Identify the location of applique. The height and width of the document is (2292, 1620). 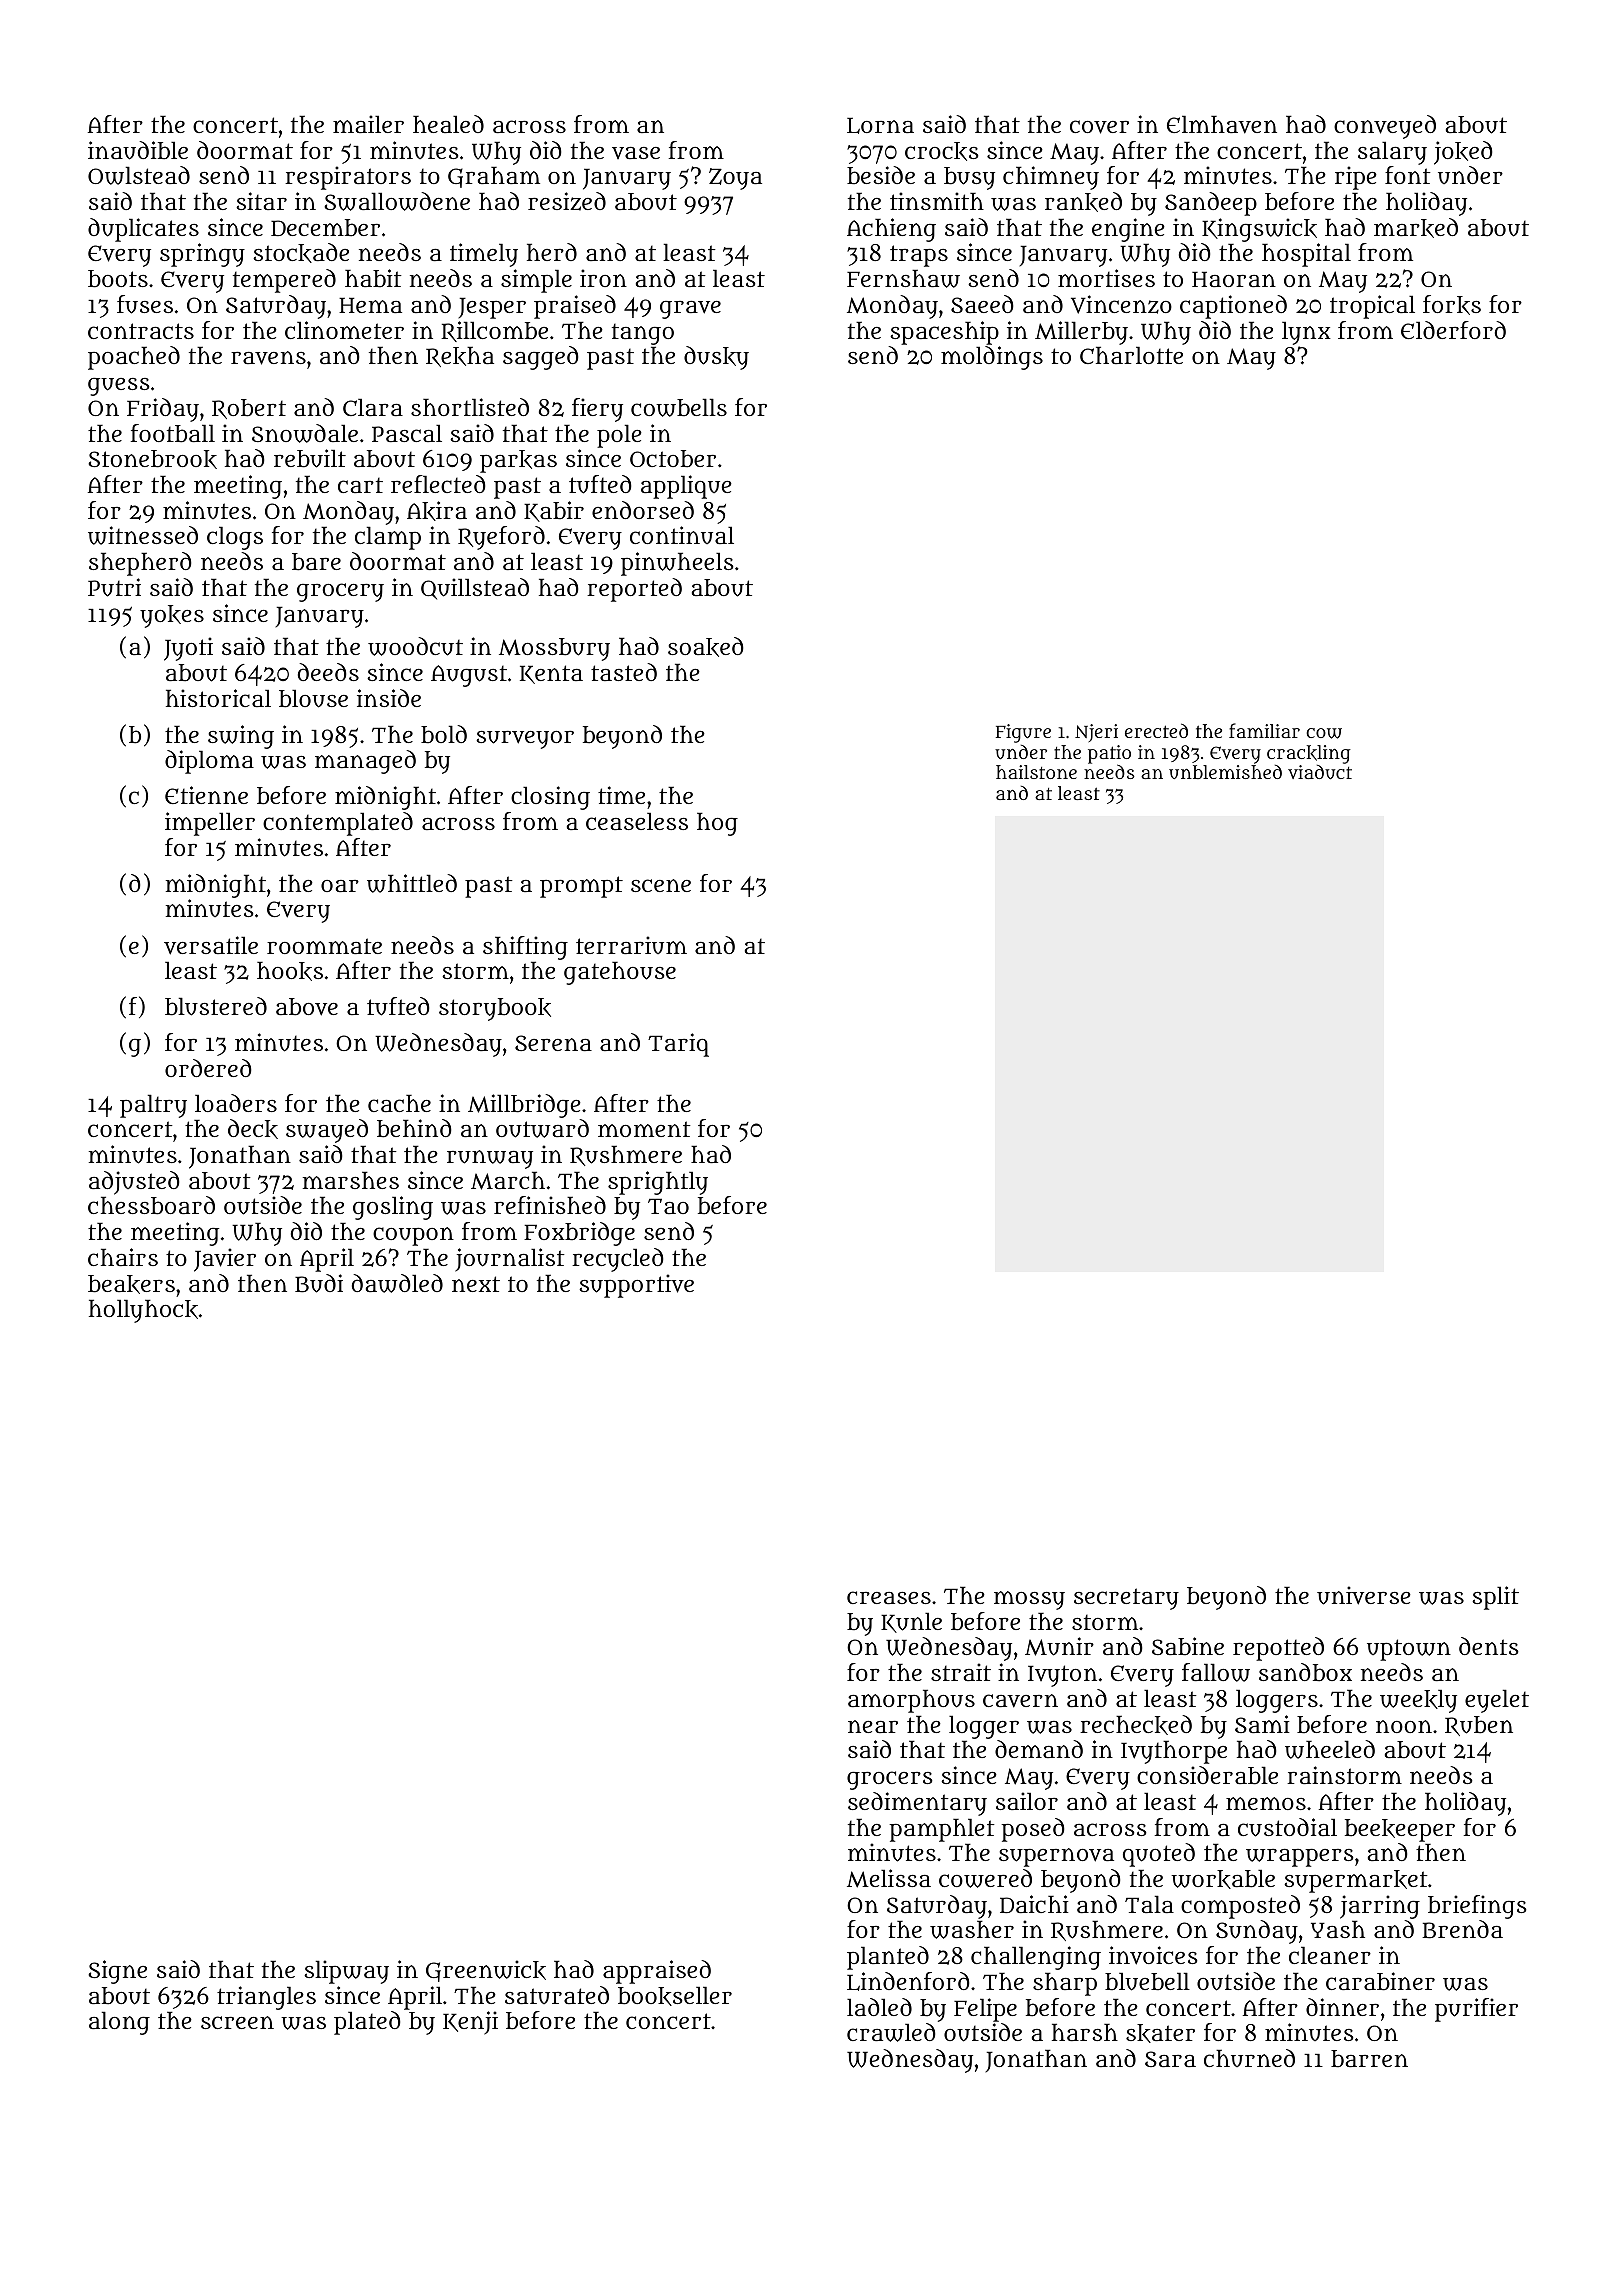
(686, 487).
